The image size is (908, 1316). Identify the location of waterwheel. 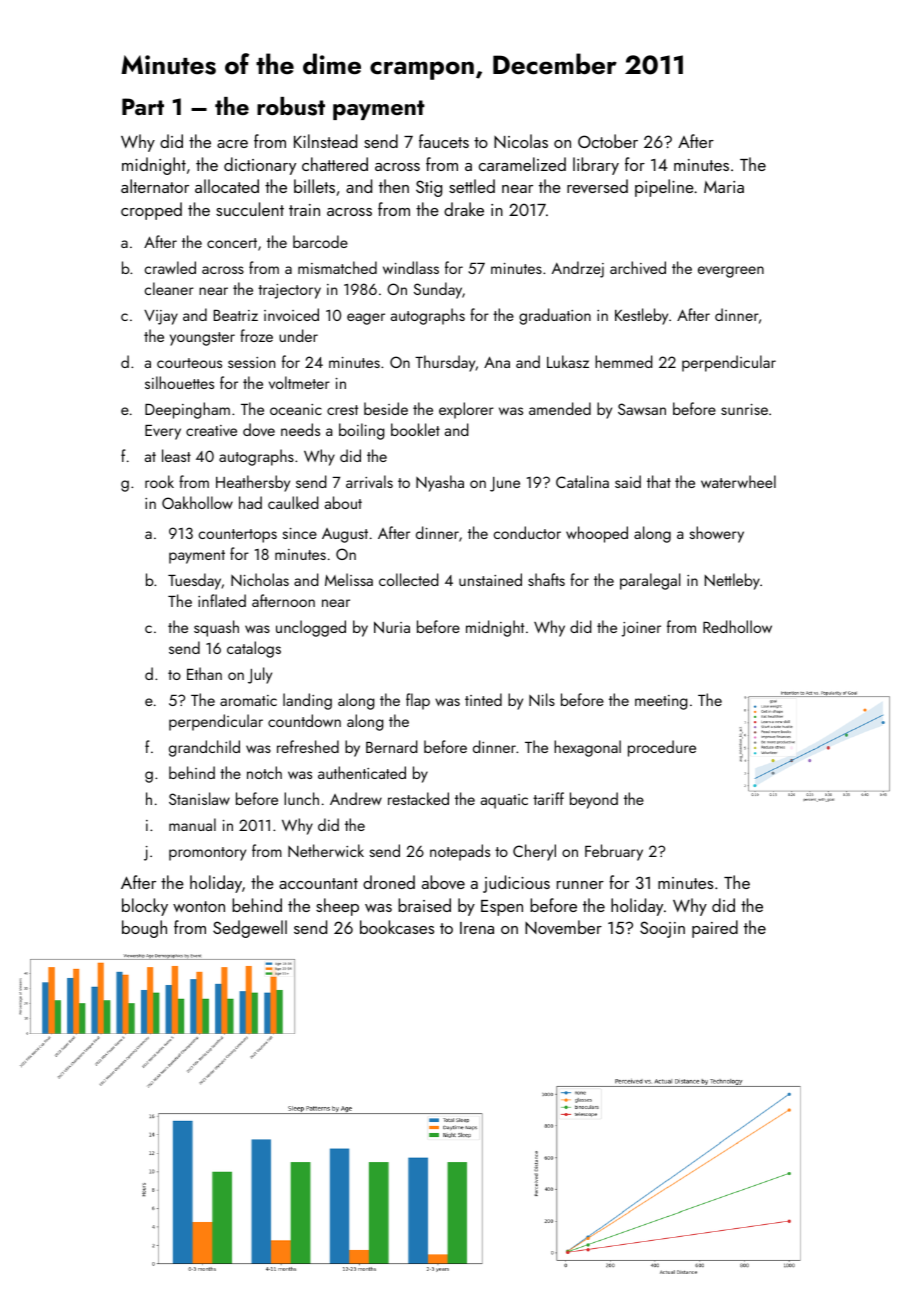
(738, 481).
